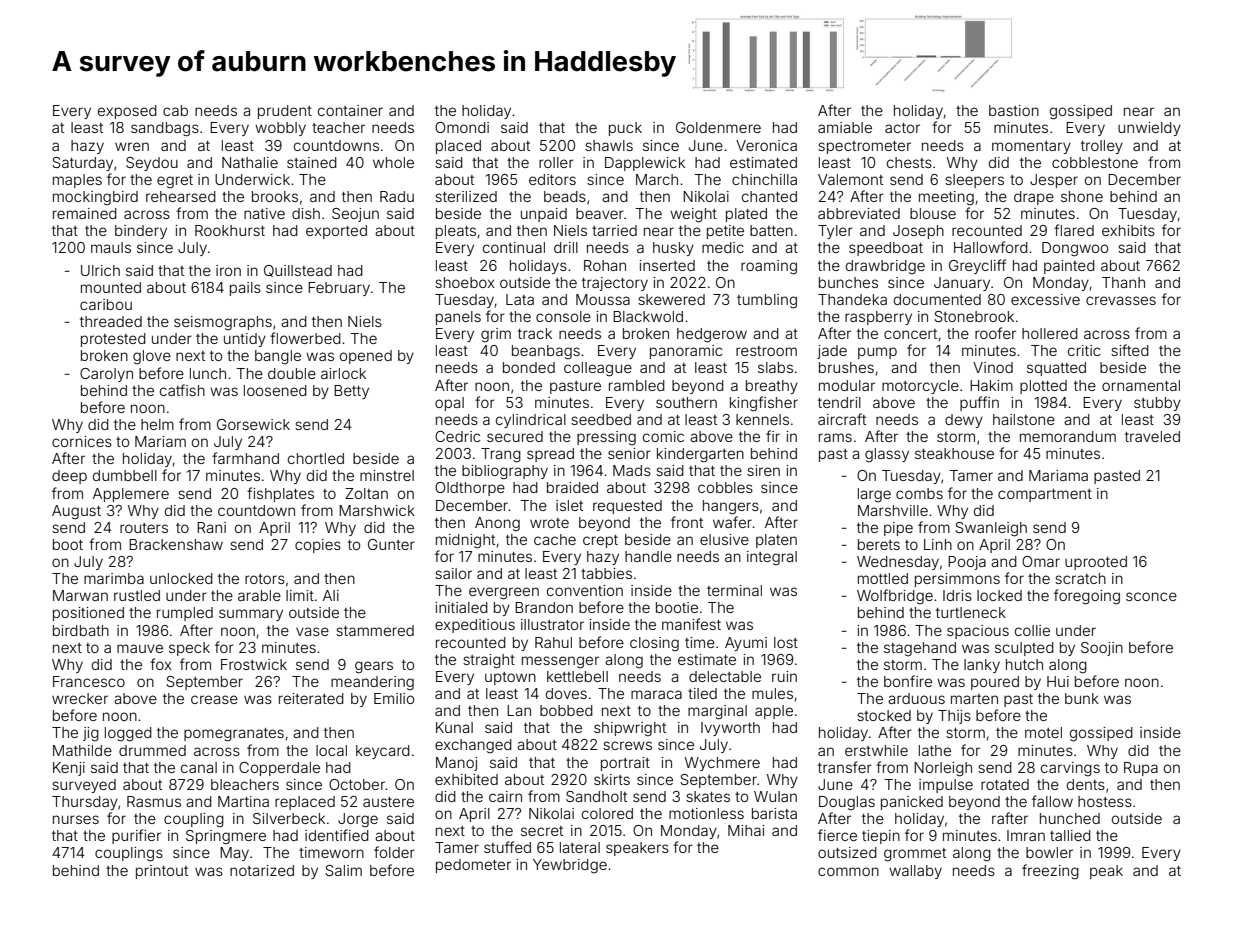  Describe the element at coordinates (162, 872) in the screenshot. I see `printout` at that location.
